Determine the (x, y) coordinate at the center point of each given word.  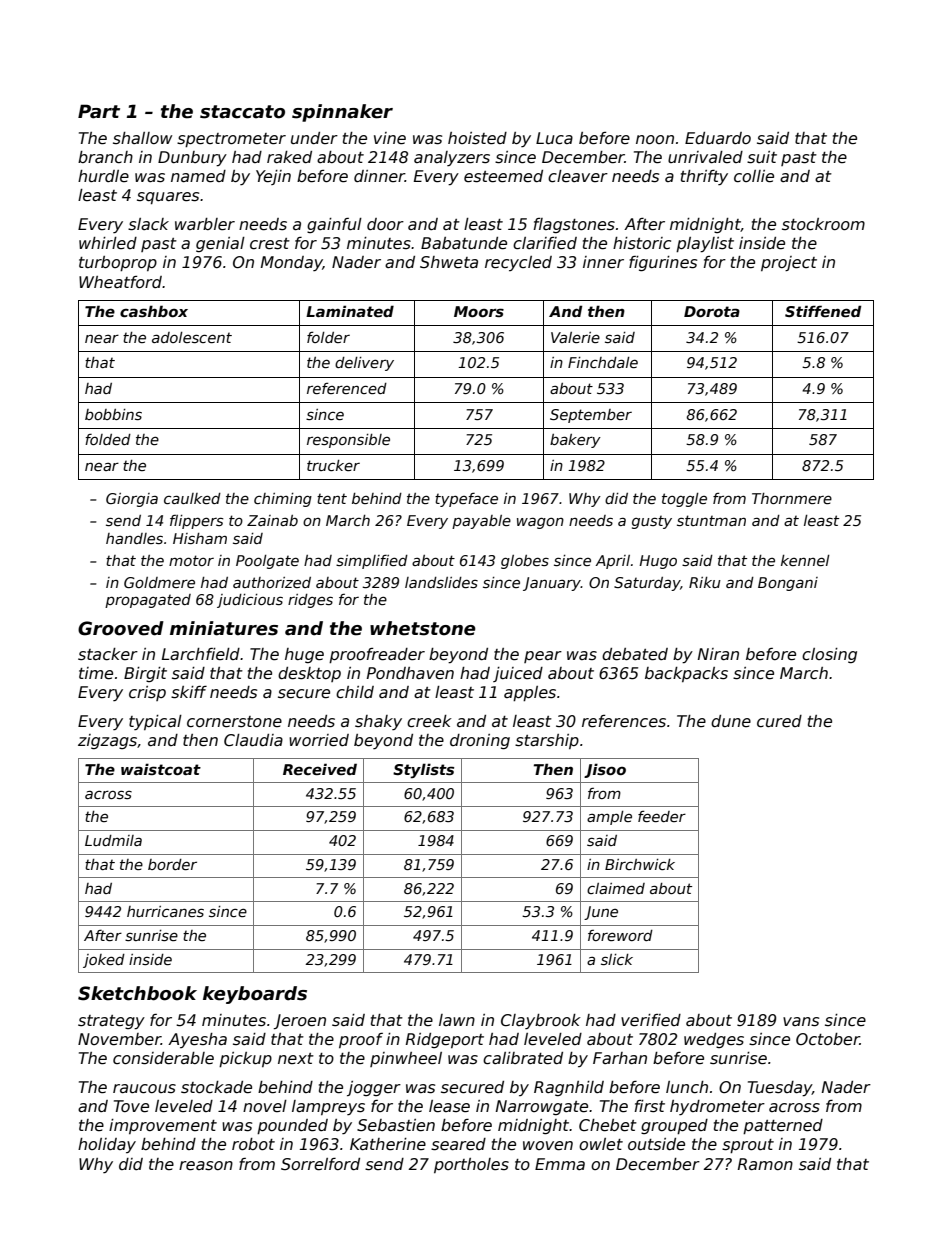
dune (731, 721)
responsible (348, 441)
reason (206, 1166)
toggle (684, 500)
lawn (457, 1020)
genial (220, 244)
